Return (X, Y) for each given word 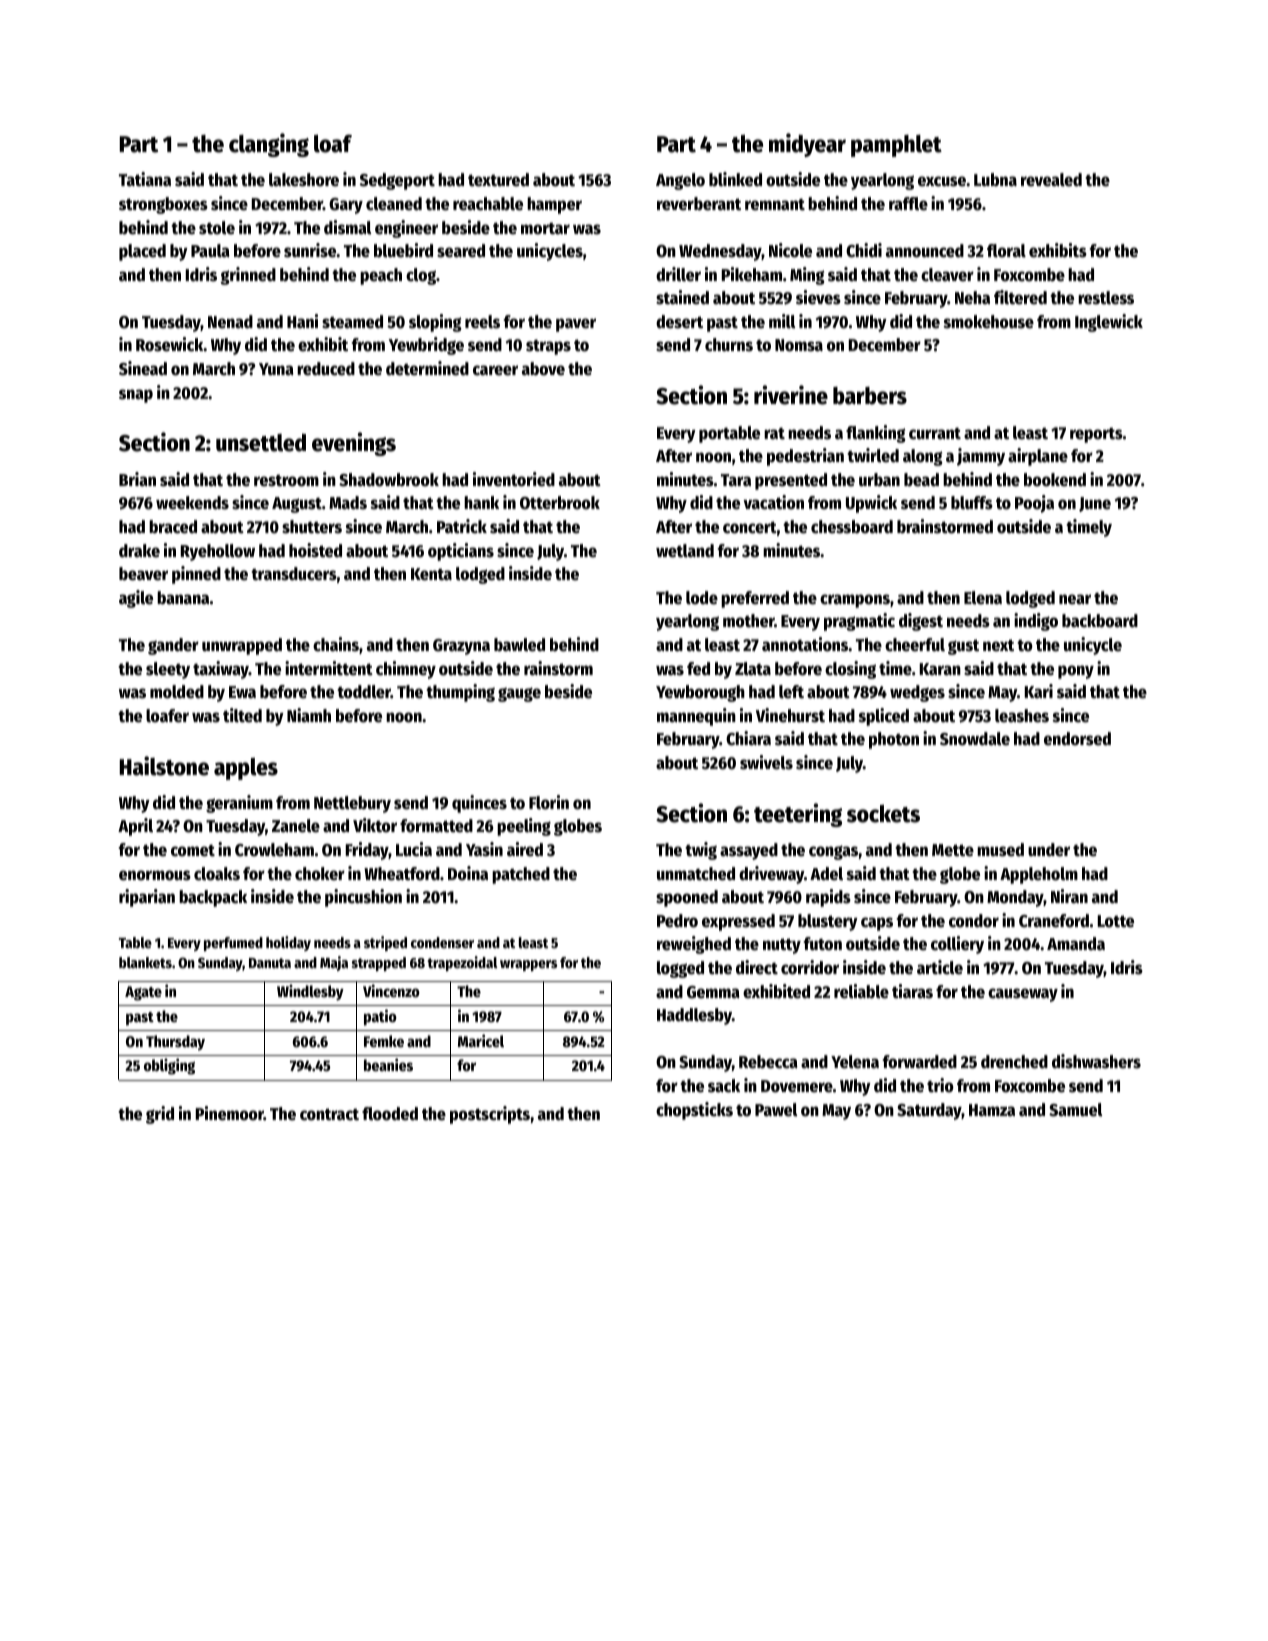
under (1049, 850)
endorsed (1077, 739)
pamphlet (896, 146)
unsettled (261, 443)
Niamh (309, 715)
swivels (766, 762)
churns (729, 345)
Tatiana (145, 179)
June (1095, 504)
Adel (826, 874)
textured (498, 180)
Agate (143, 993)
